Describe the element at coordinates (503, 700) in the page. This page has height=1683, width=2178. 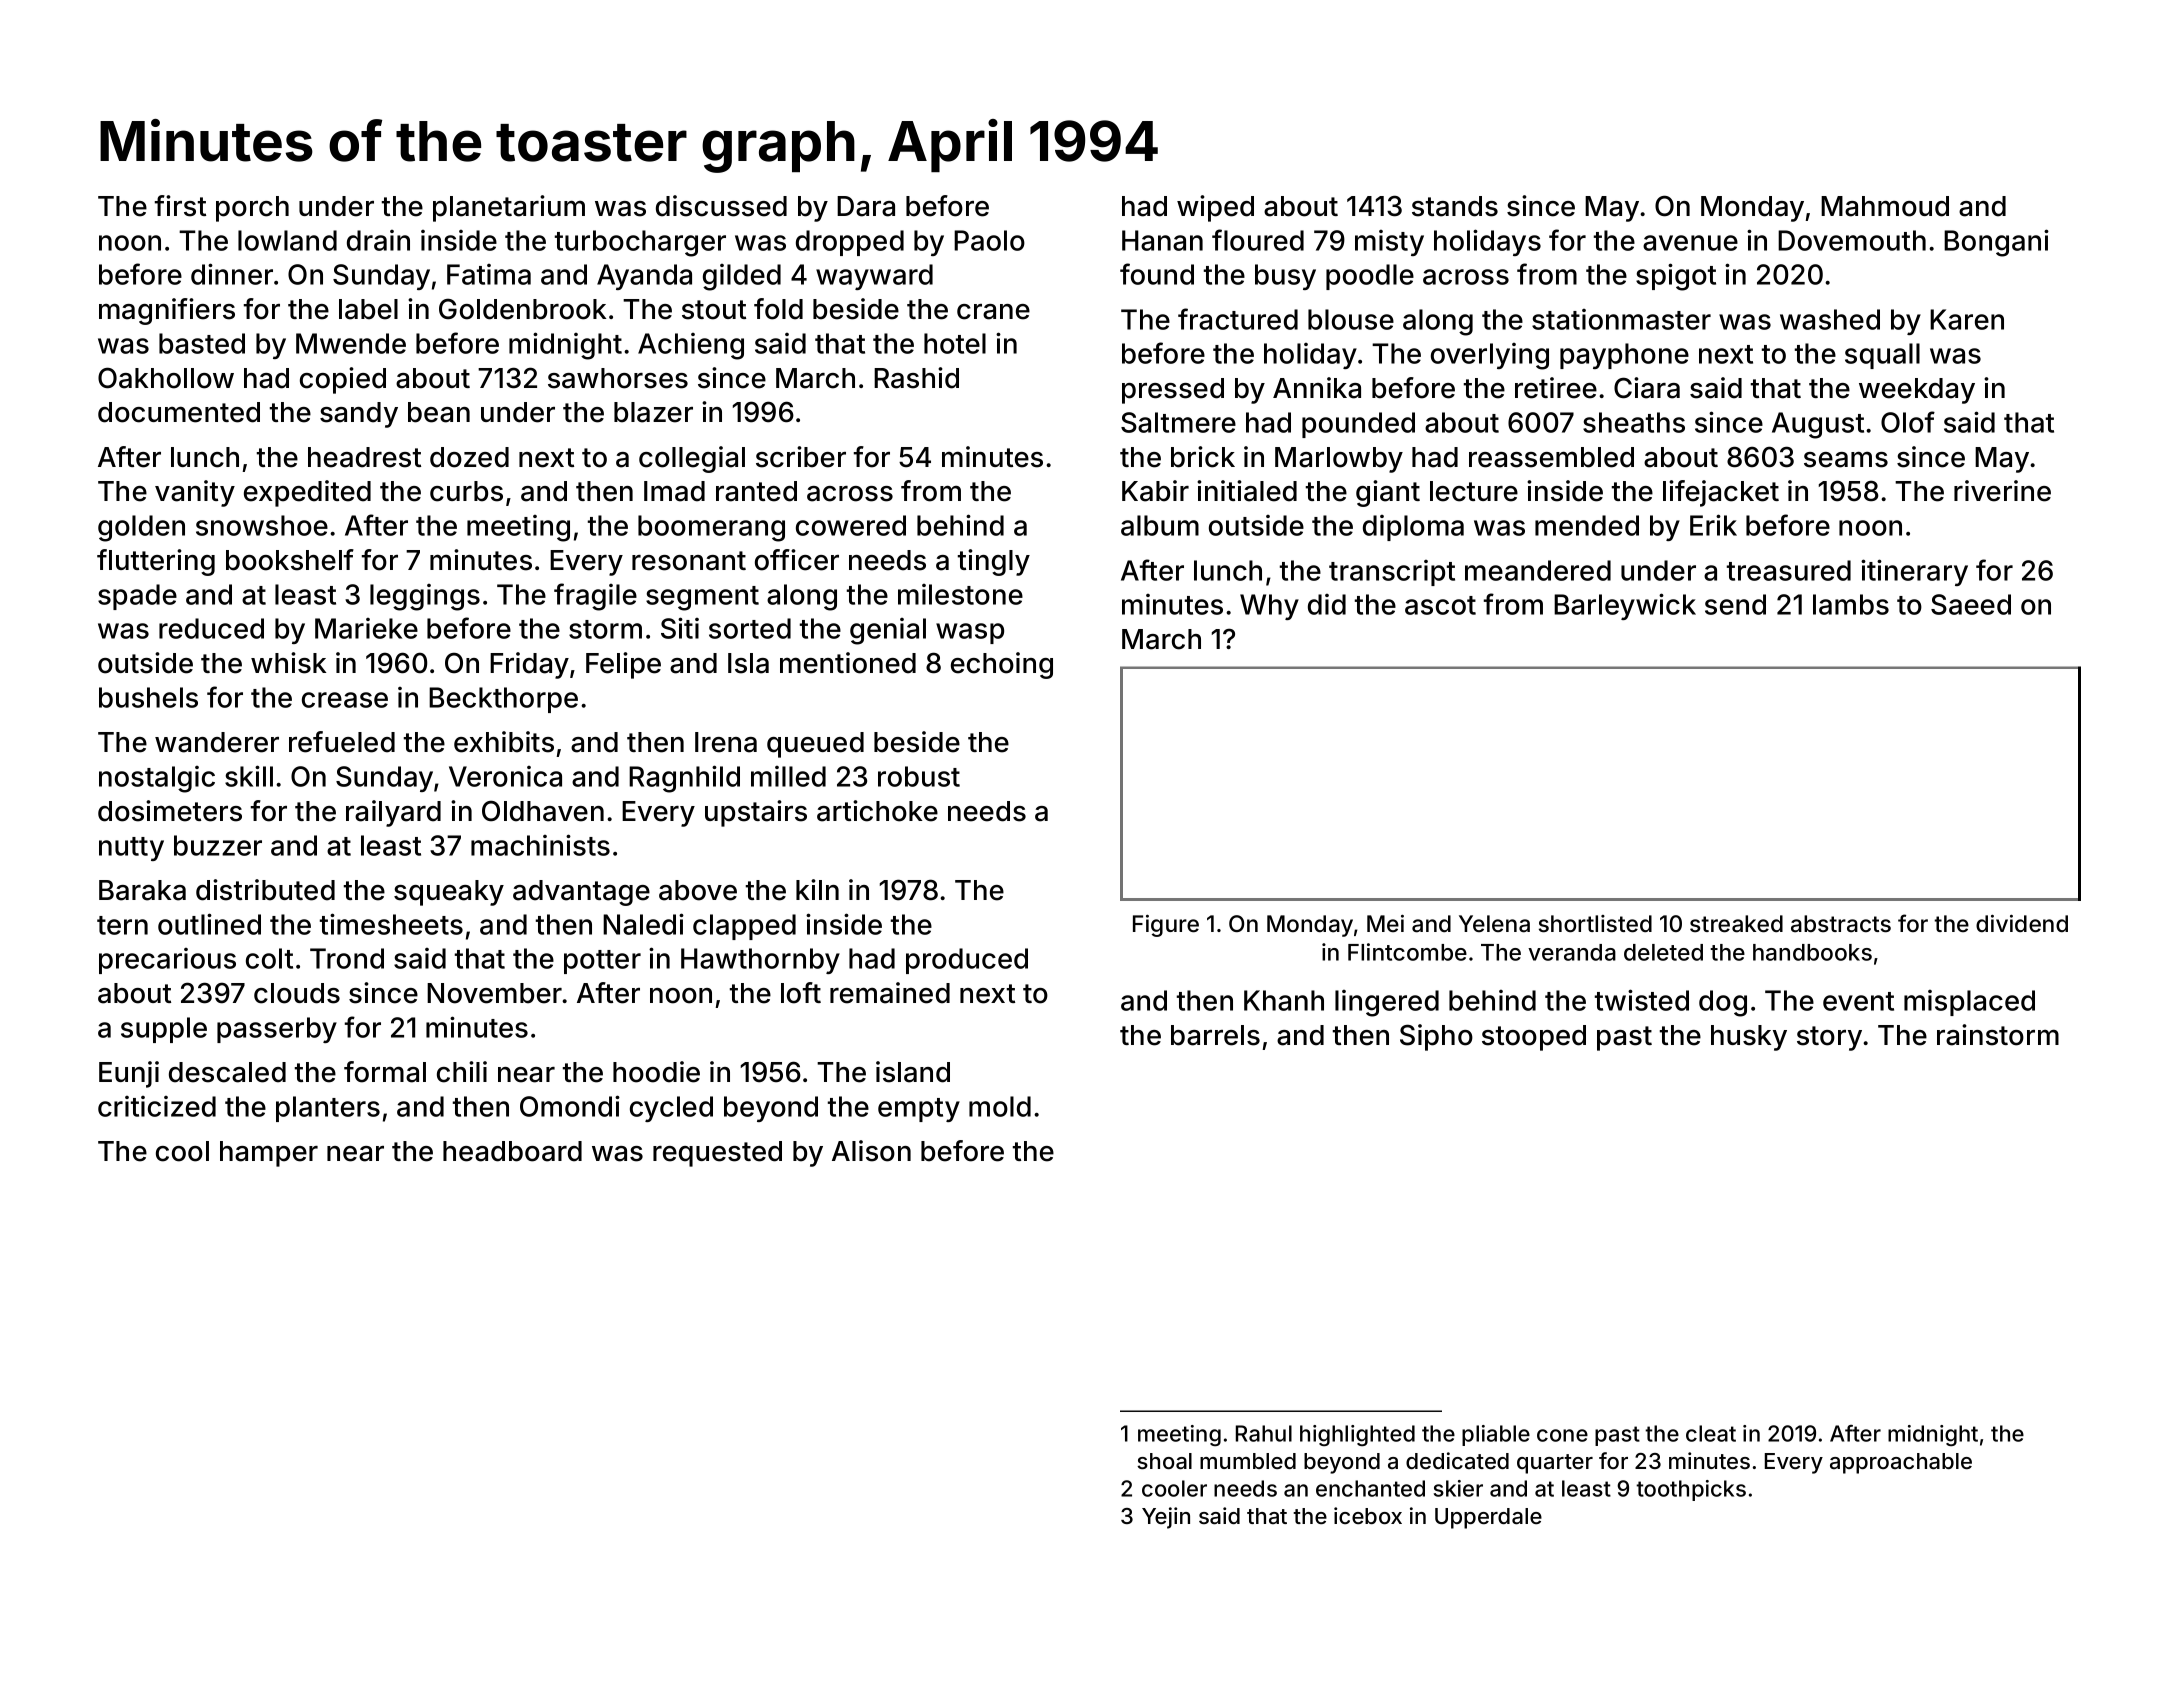
I see `Beckthorpe` at that location.
